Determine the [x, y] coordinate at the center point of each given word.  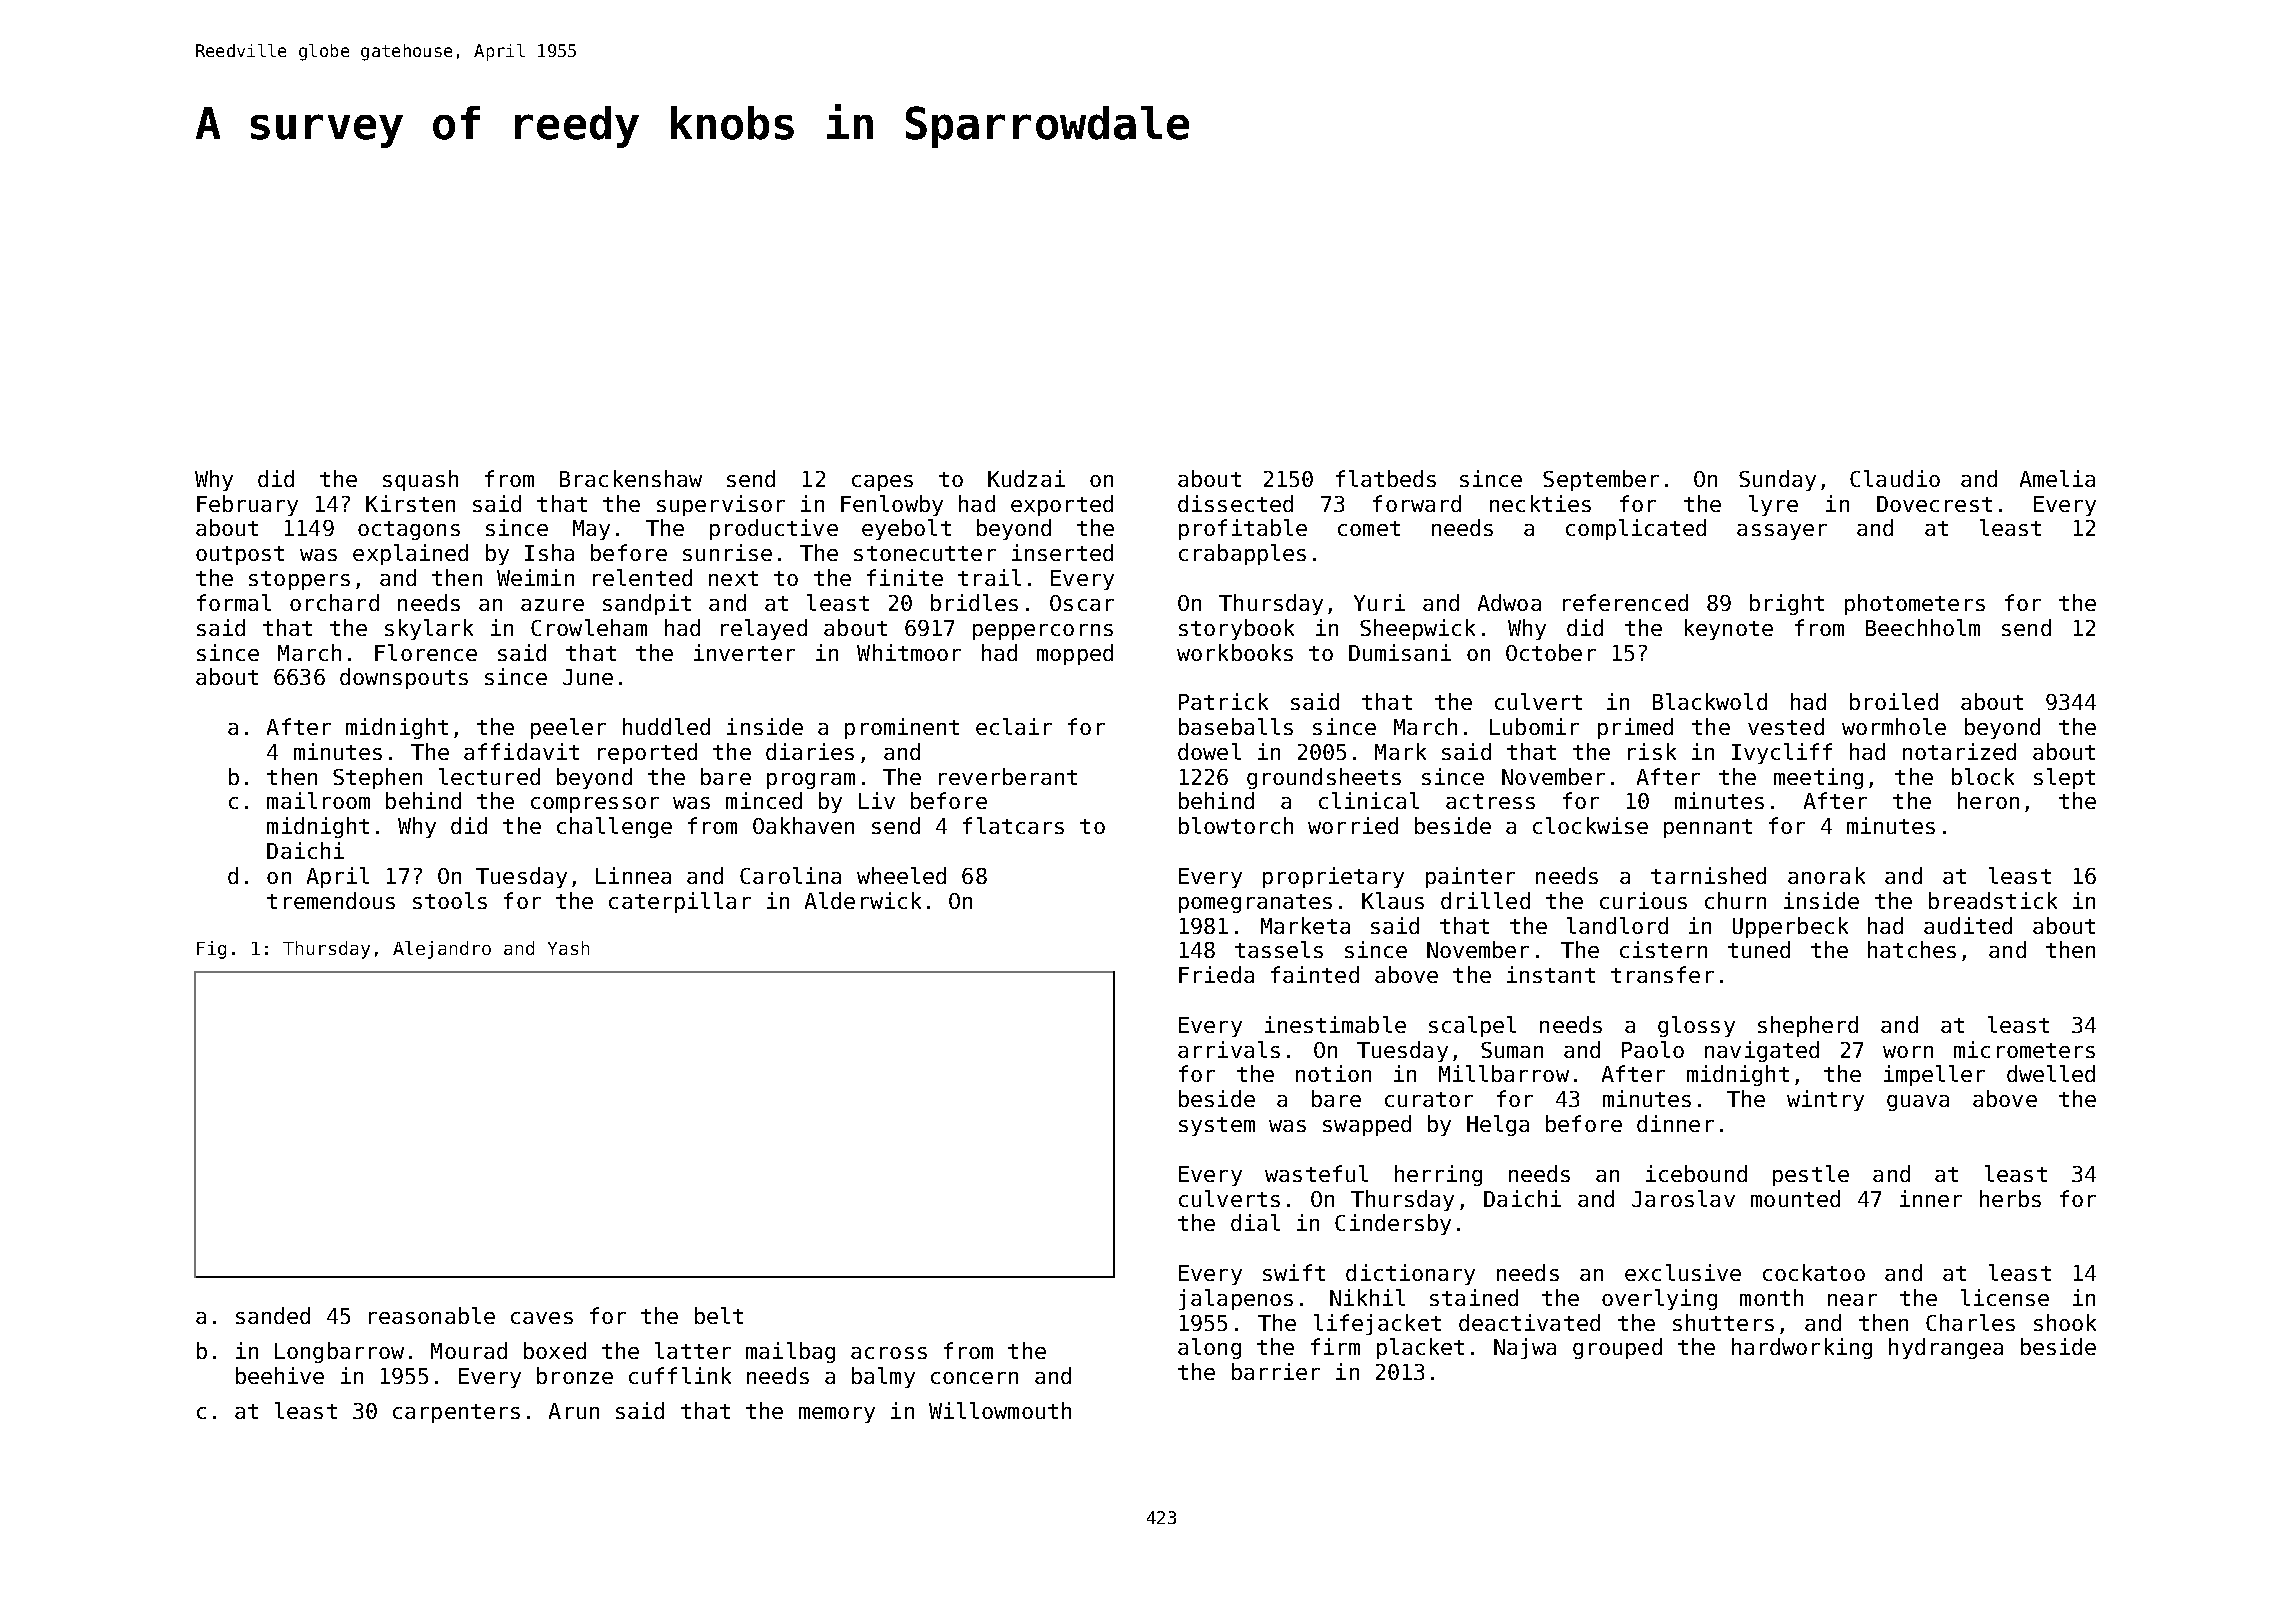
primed [1635, 728]
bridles [974, 602]
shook [2065, 1322]
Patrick [1223, 701]
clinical [1369, 800]
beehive [280, 1375]
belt [719, 1315]
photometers [1915, 604]
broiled [1894, 701]
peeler [568, 728]
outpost [240, 555]
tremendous [331, 900]
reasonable [432, 1315]
